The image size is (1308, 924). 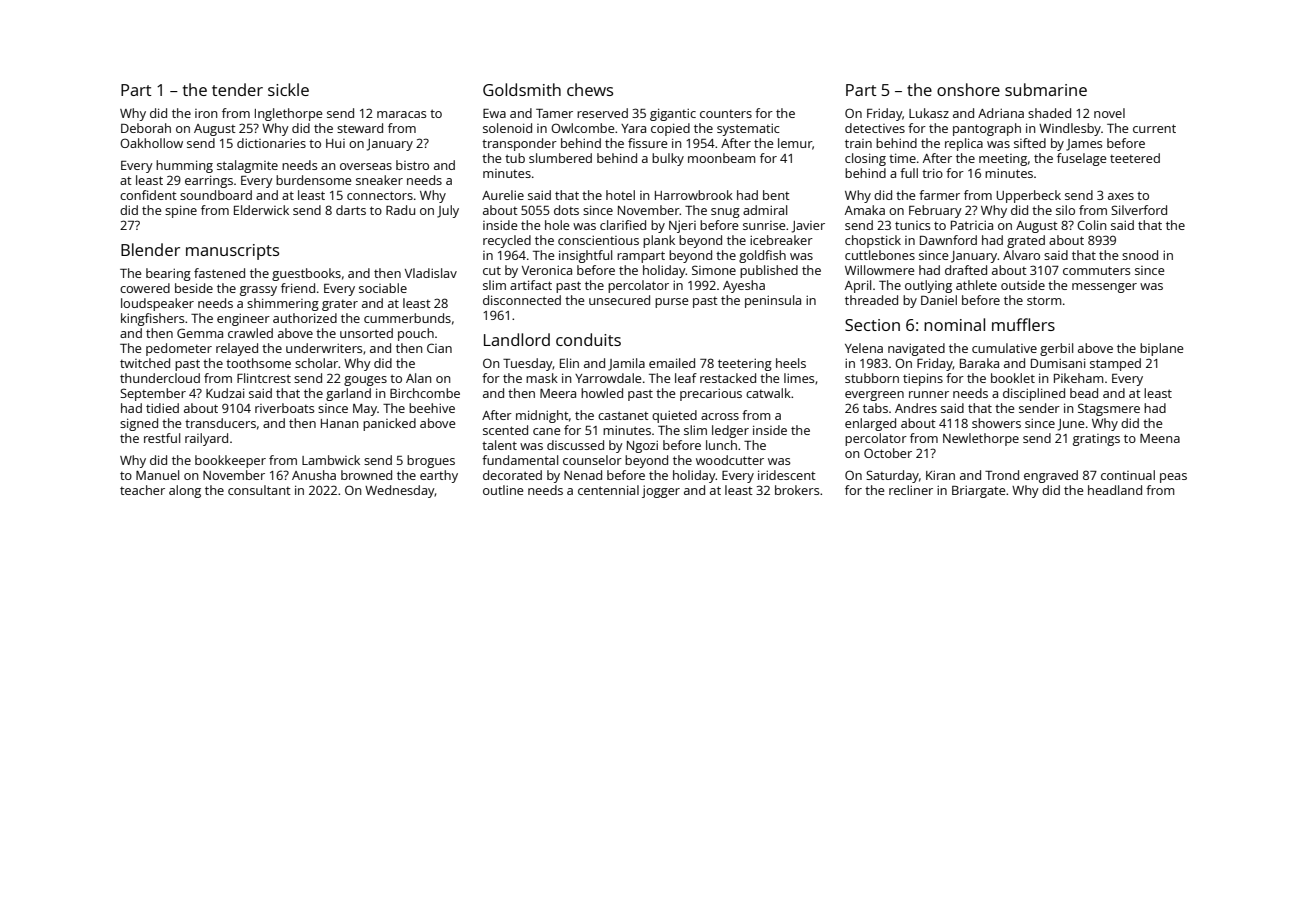 I want to click on plank, so click(x=659, y=241).
